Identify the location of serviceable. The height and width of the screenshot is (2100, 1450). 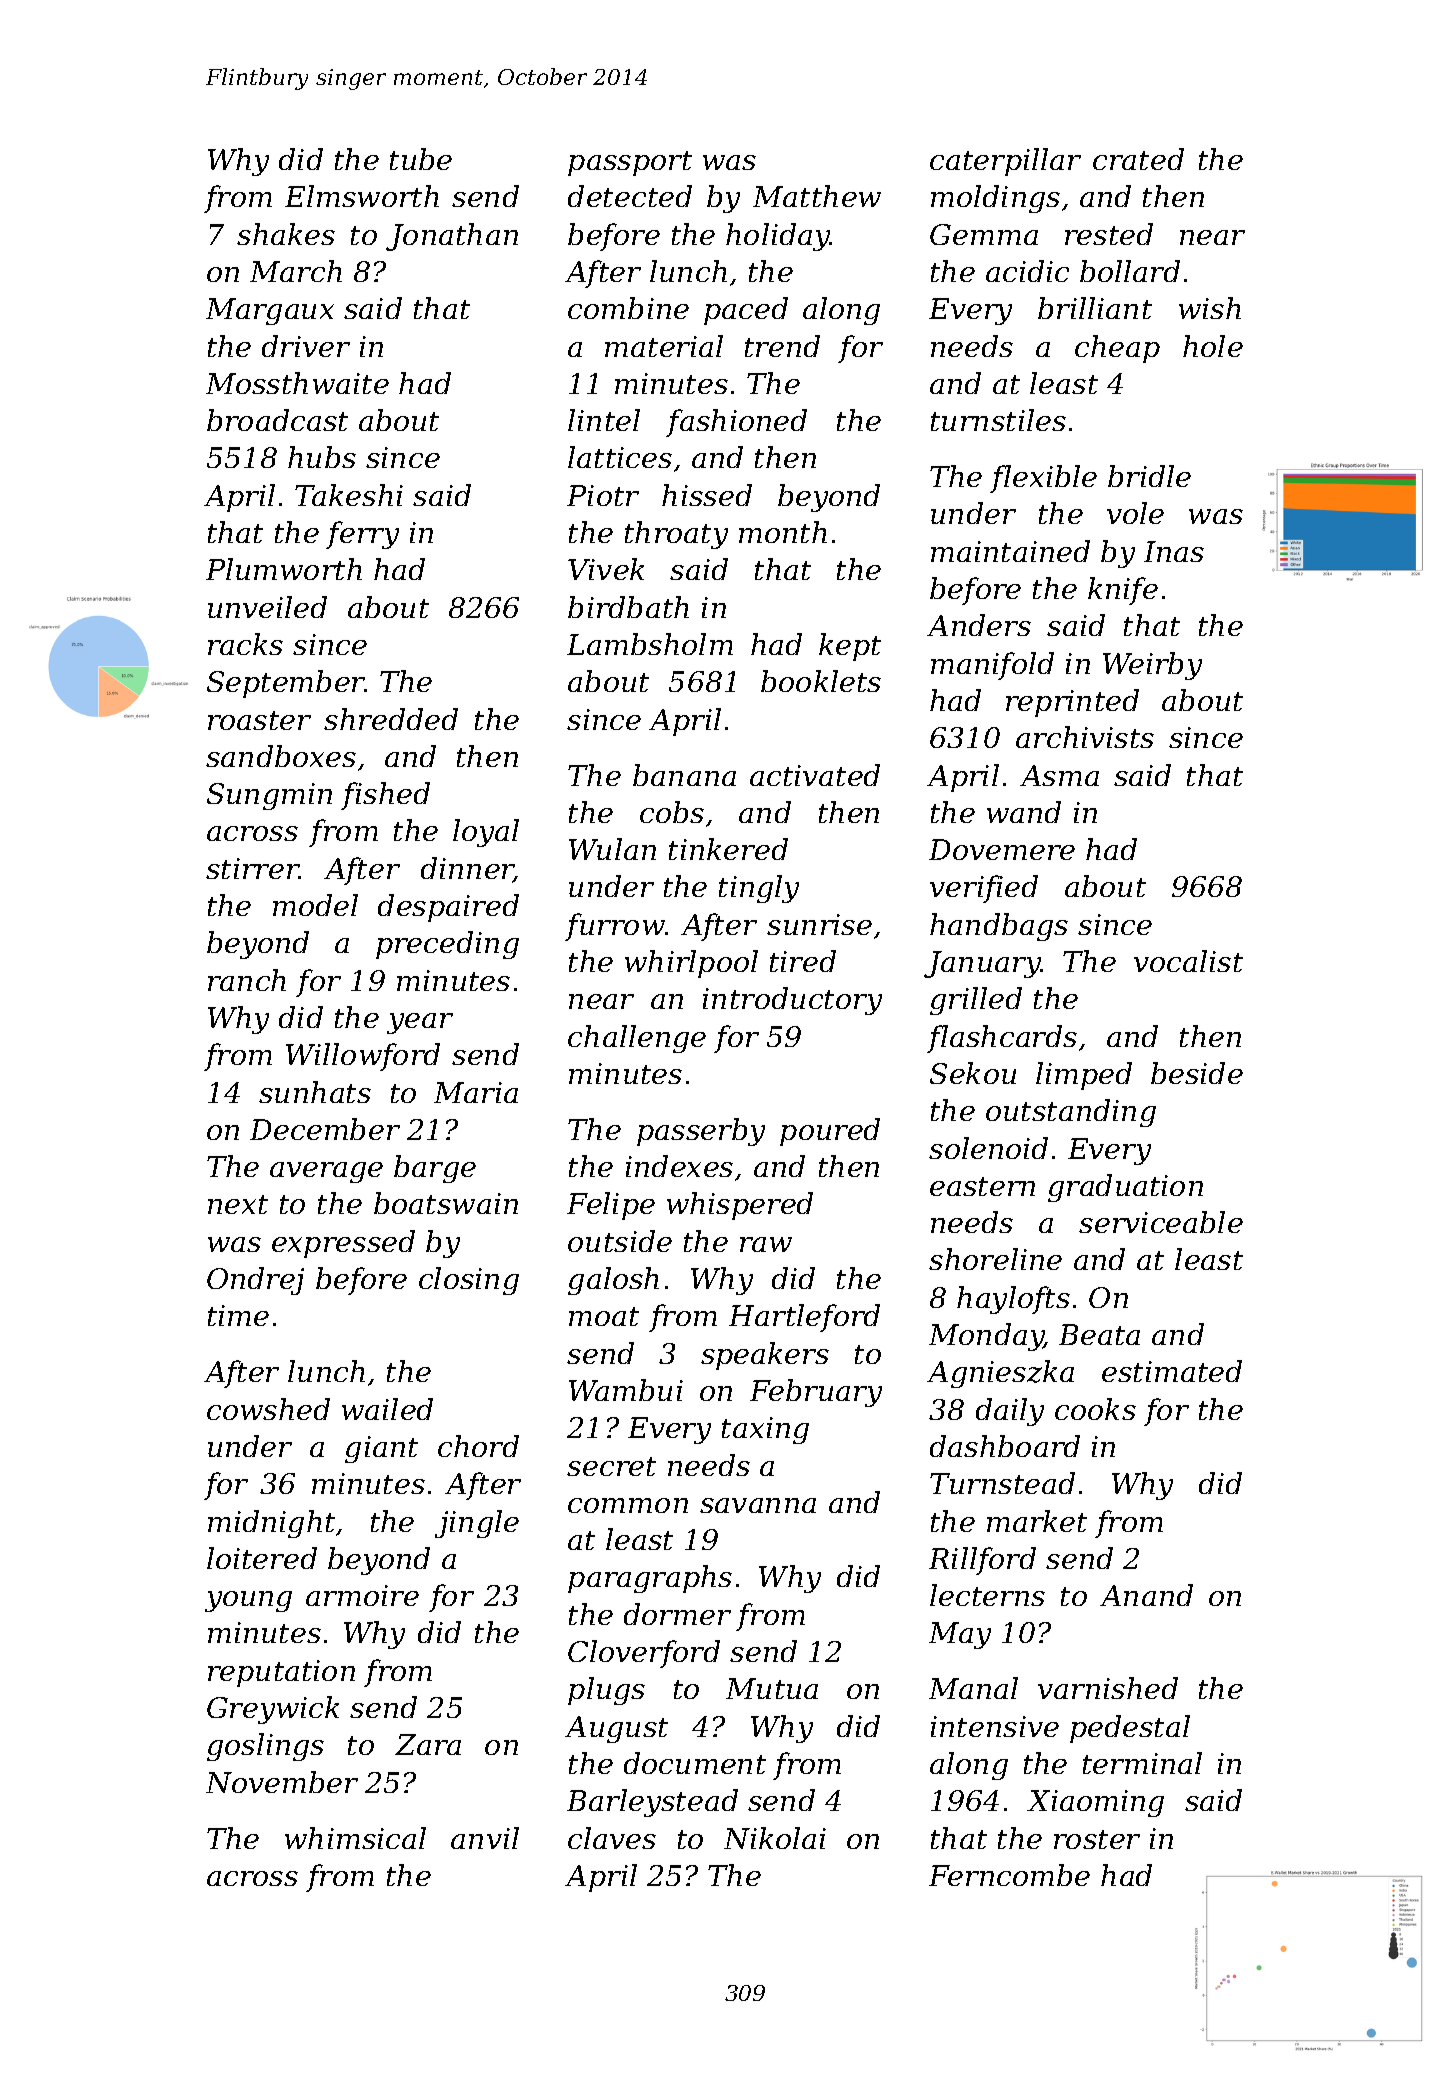
(1161, 1222).
